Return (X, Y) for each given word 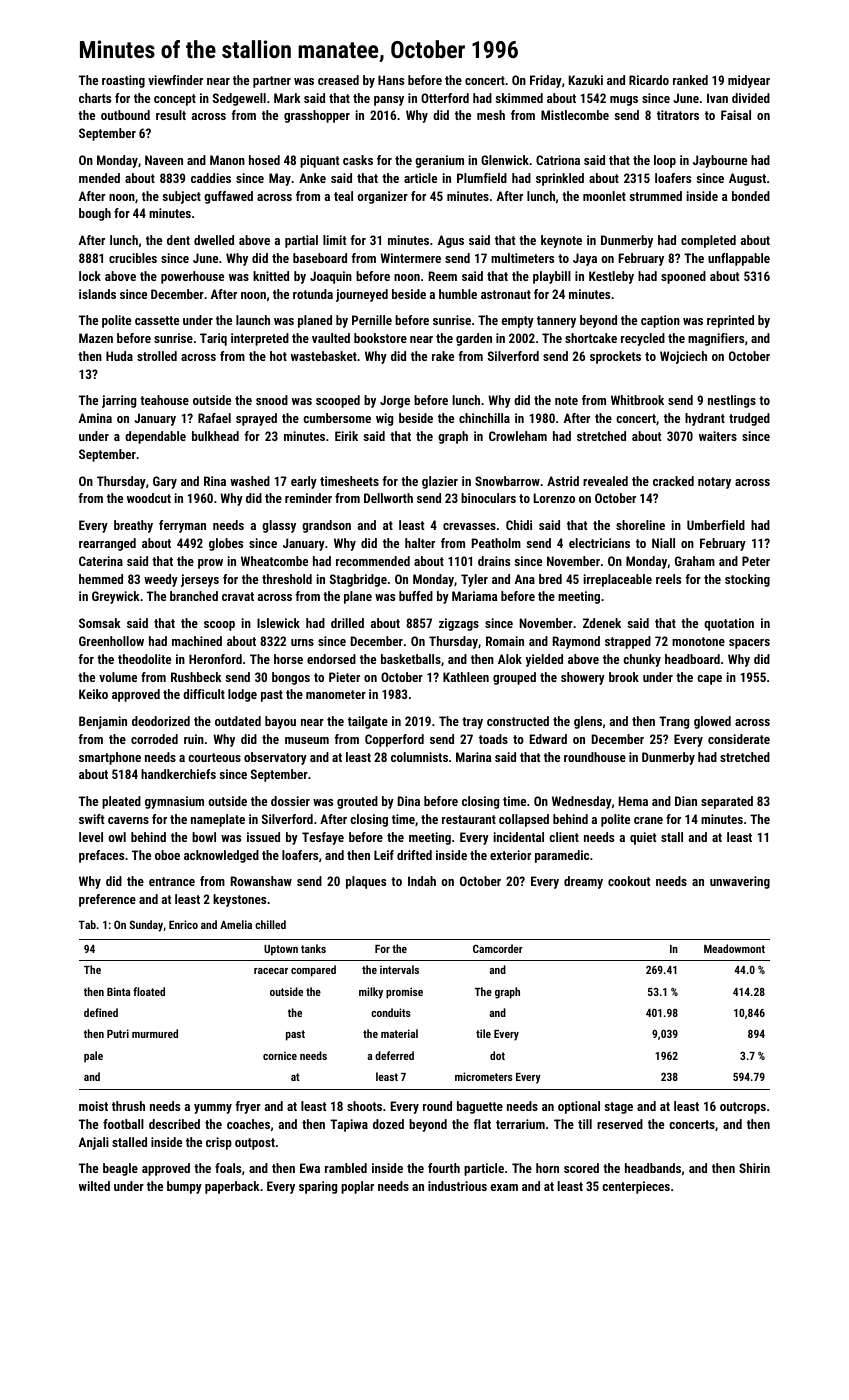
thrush (128, 1106)
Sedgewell (239, 99)
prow (210, 564)
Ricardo (649, 80)
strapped (628, 642)
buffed (416, 596)
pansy (389, 101)
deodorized (161, 721)
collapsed (524, 820)
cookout (629, 881)
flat (482, 1124)
